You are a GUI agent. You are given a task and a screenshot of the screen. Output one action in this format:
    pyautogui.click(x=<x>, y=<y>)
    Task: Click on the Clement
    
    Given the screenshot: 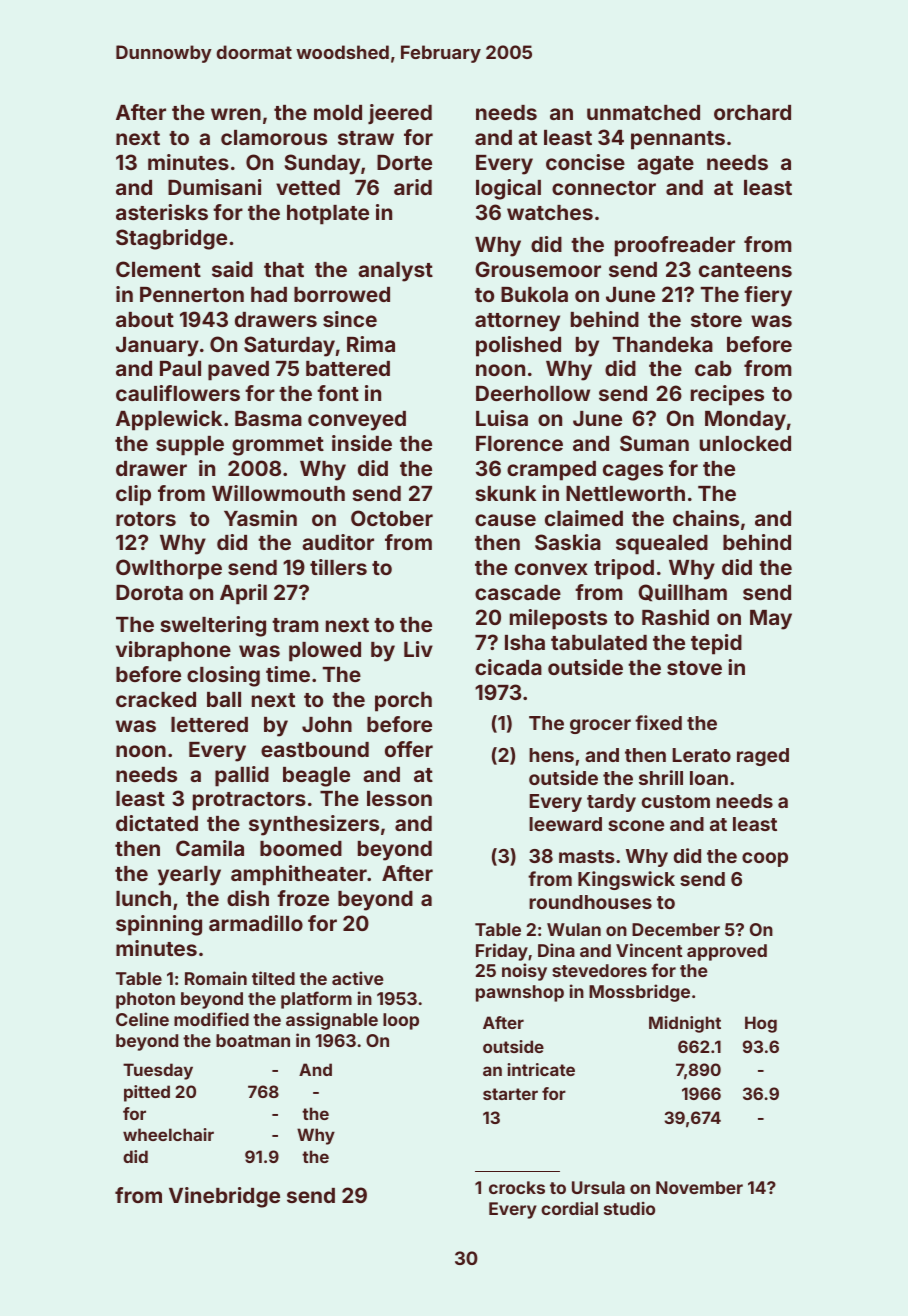 What is the action you would take?
    pyautogui.click(x=158, y=269)
